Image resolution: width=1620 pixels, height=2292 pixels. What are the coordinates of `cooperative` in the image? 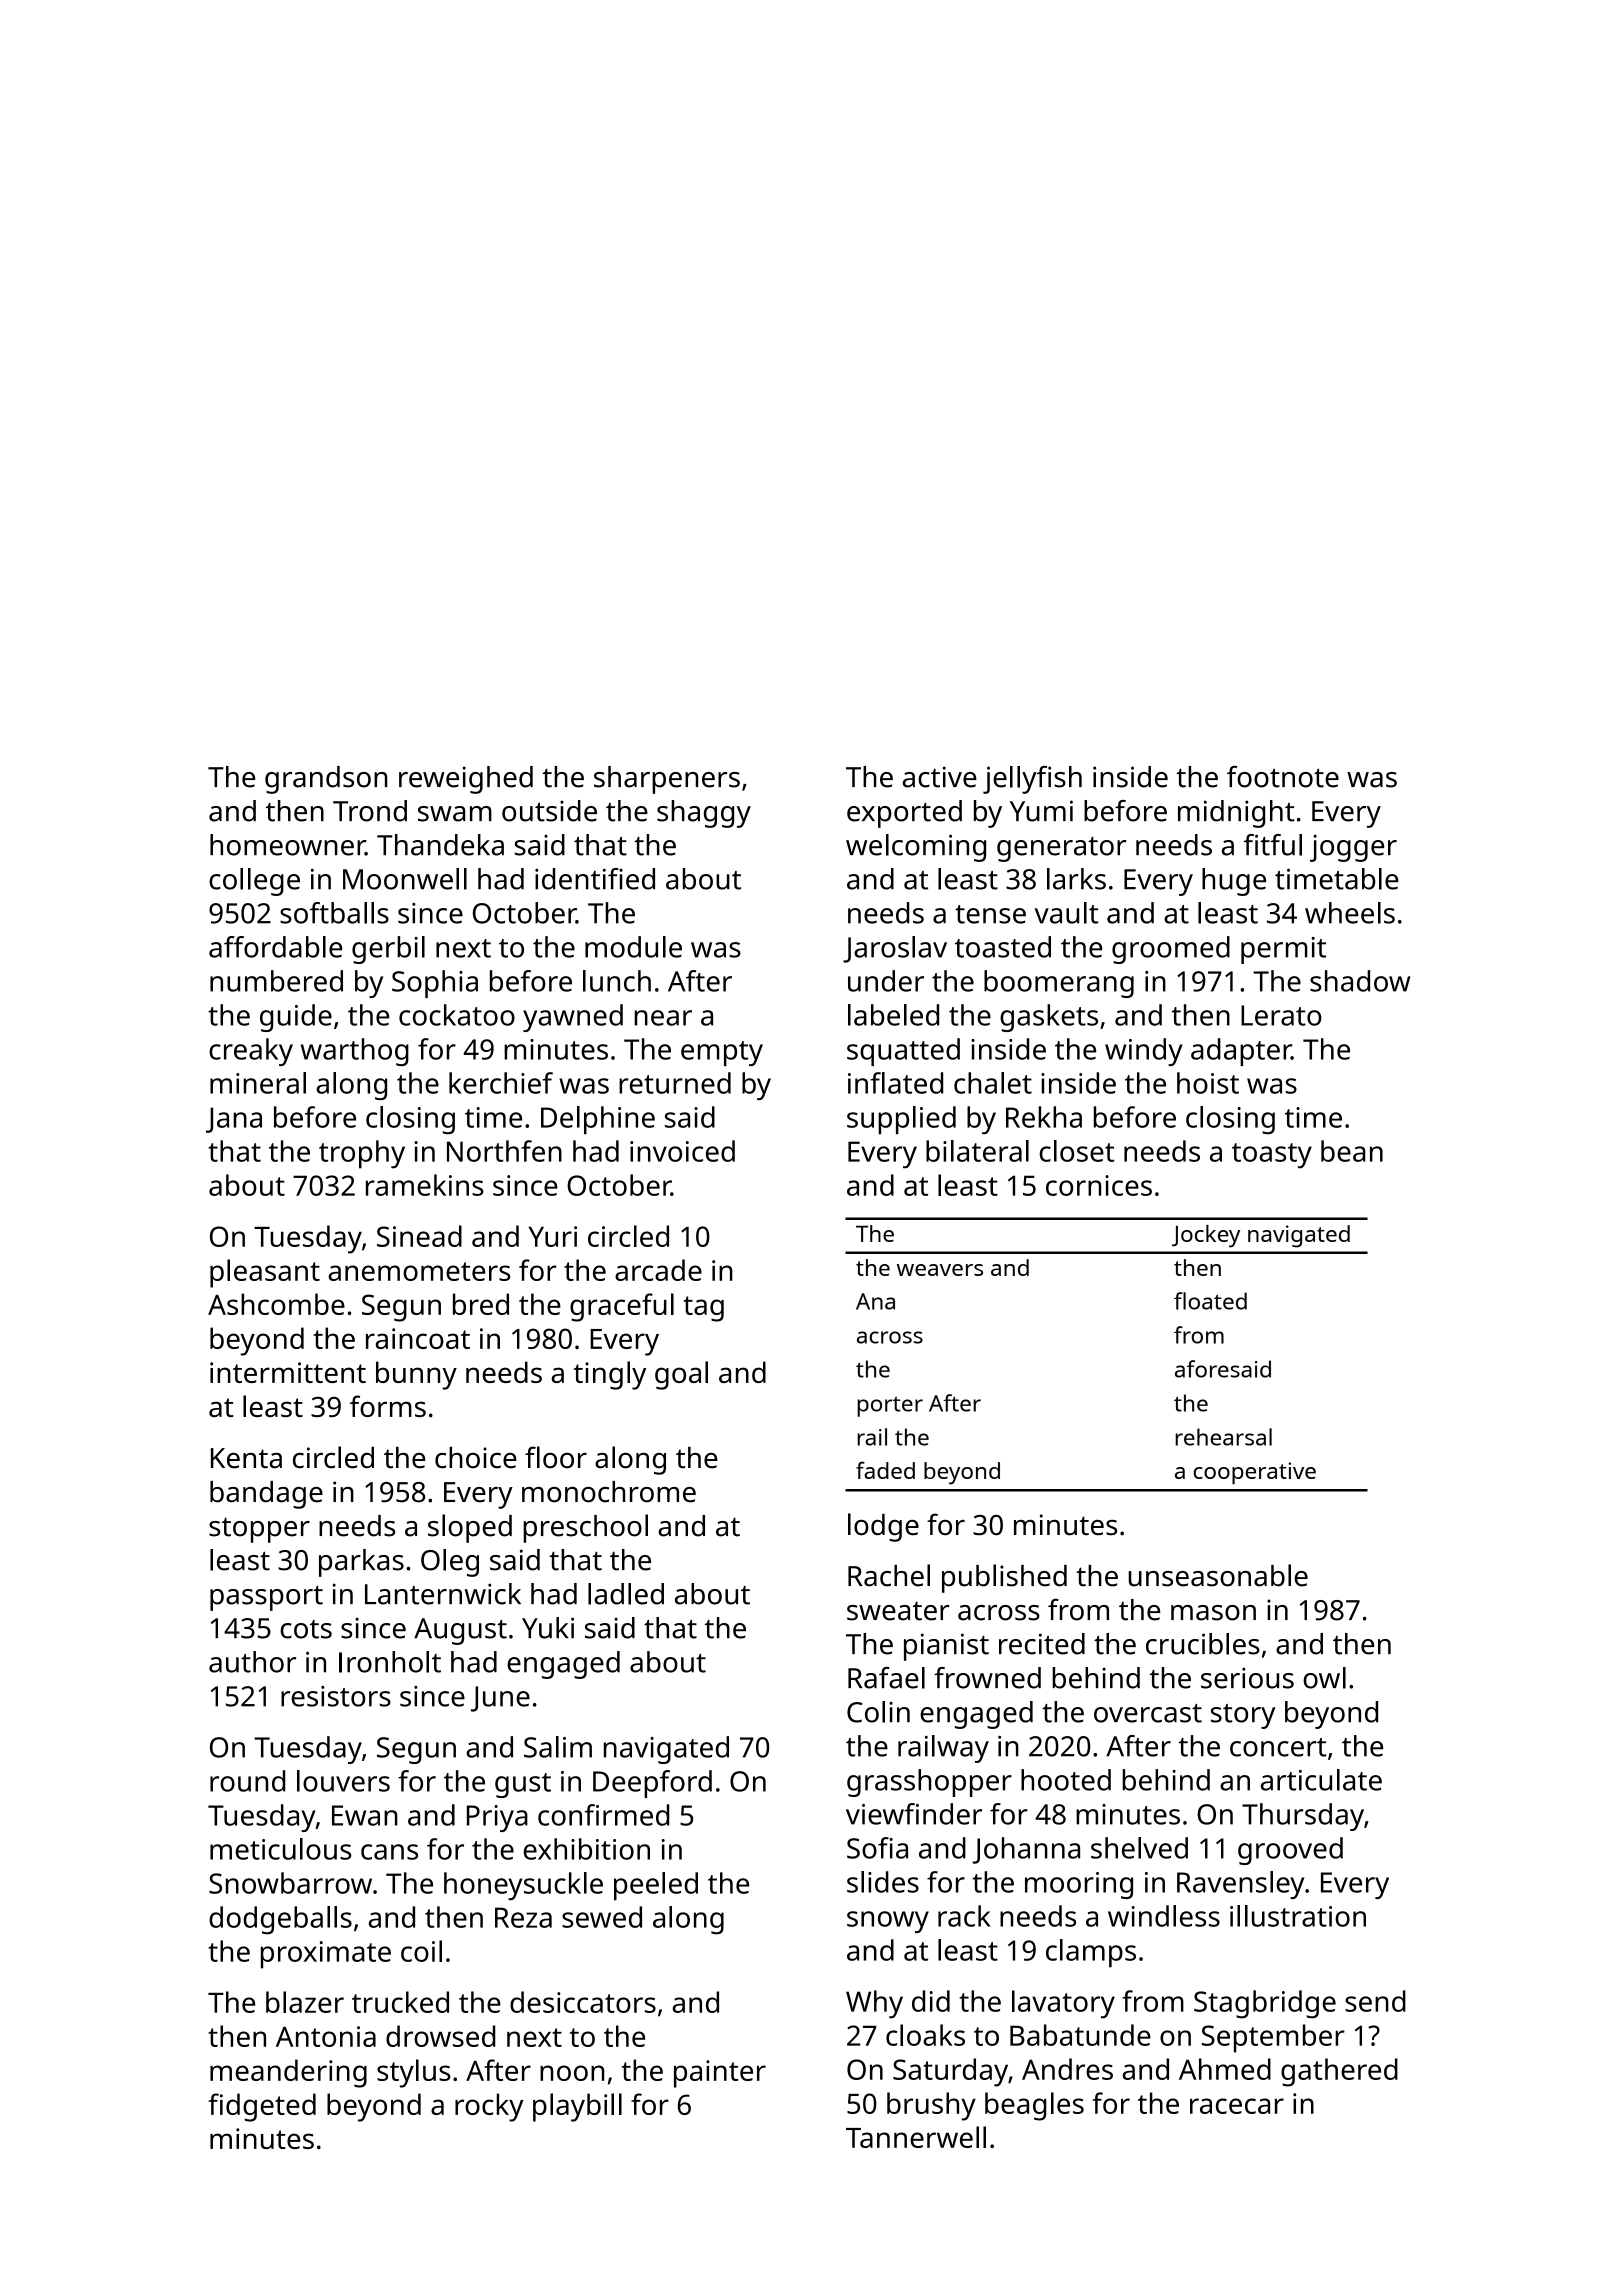 It's located at (1254, 1473).
